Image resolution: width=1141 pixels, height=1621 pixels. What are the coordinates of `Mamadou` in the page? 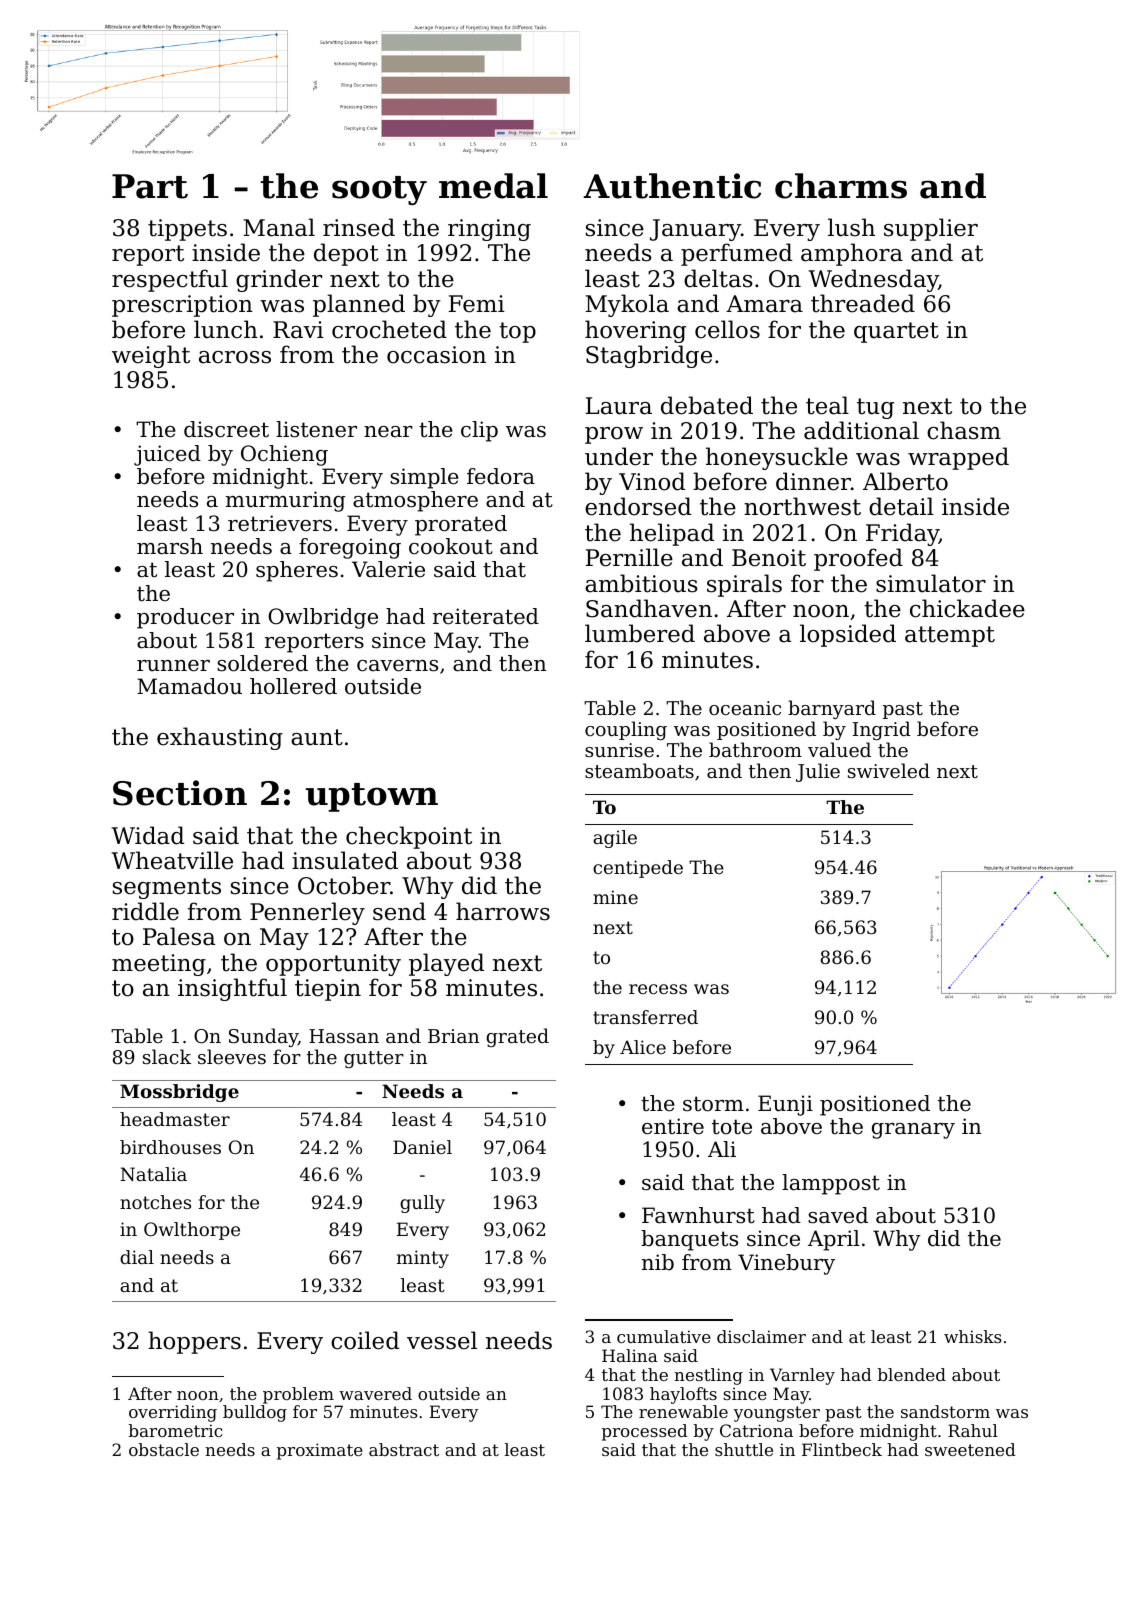 It's located at (189, 686).
